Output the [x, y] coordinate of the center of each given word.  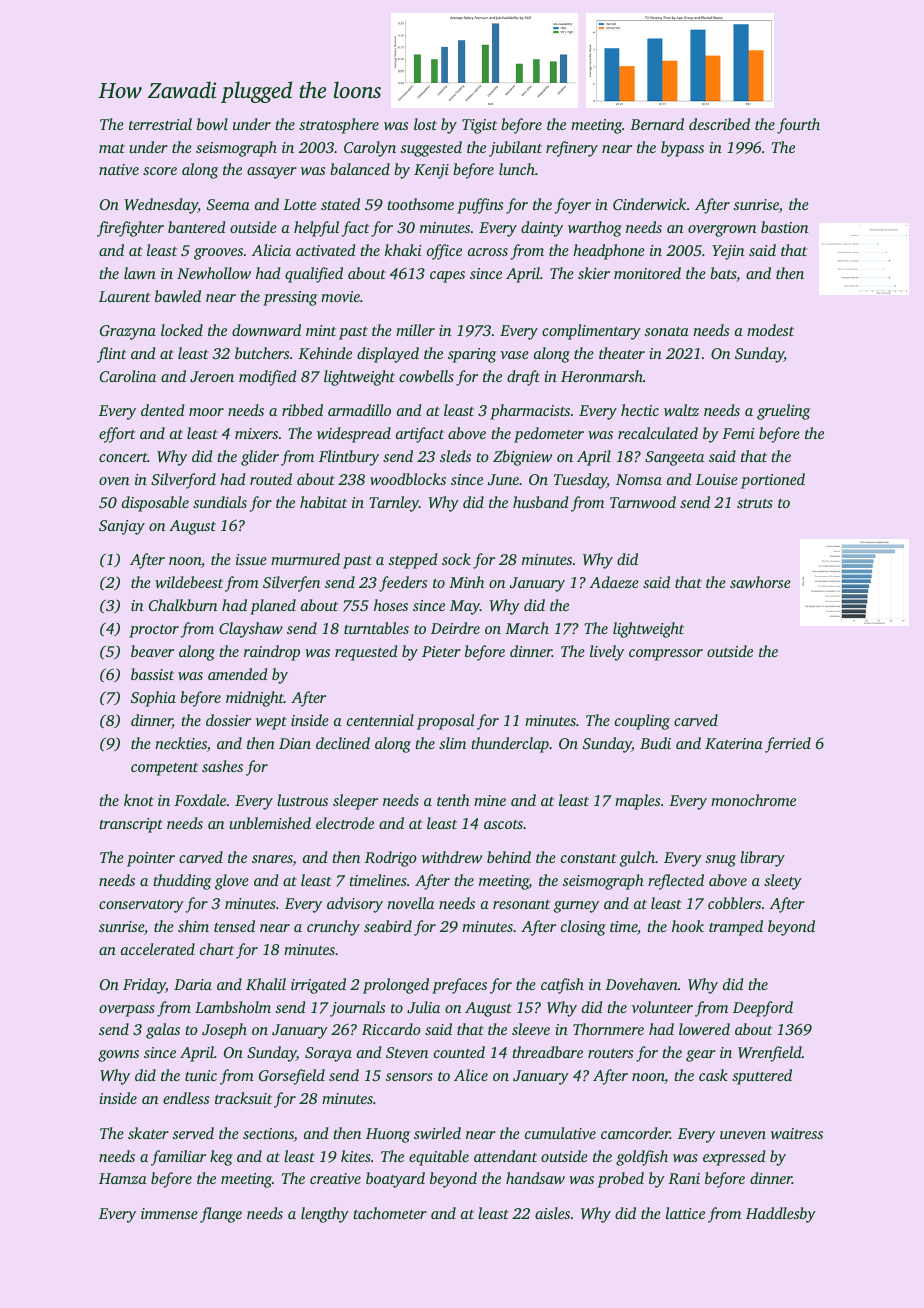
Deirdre [455, 628]
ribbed [302, 410]
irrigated [318, 986]
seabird [388, 926]
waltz [681, 410]
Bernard [657, 124]
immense [169, 1213]
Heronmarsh [602, 376]
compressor [666, 655]
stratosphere [339, 126]
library [762, 859]
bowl [212, 124]
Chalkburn [183, 605]
